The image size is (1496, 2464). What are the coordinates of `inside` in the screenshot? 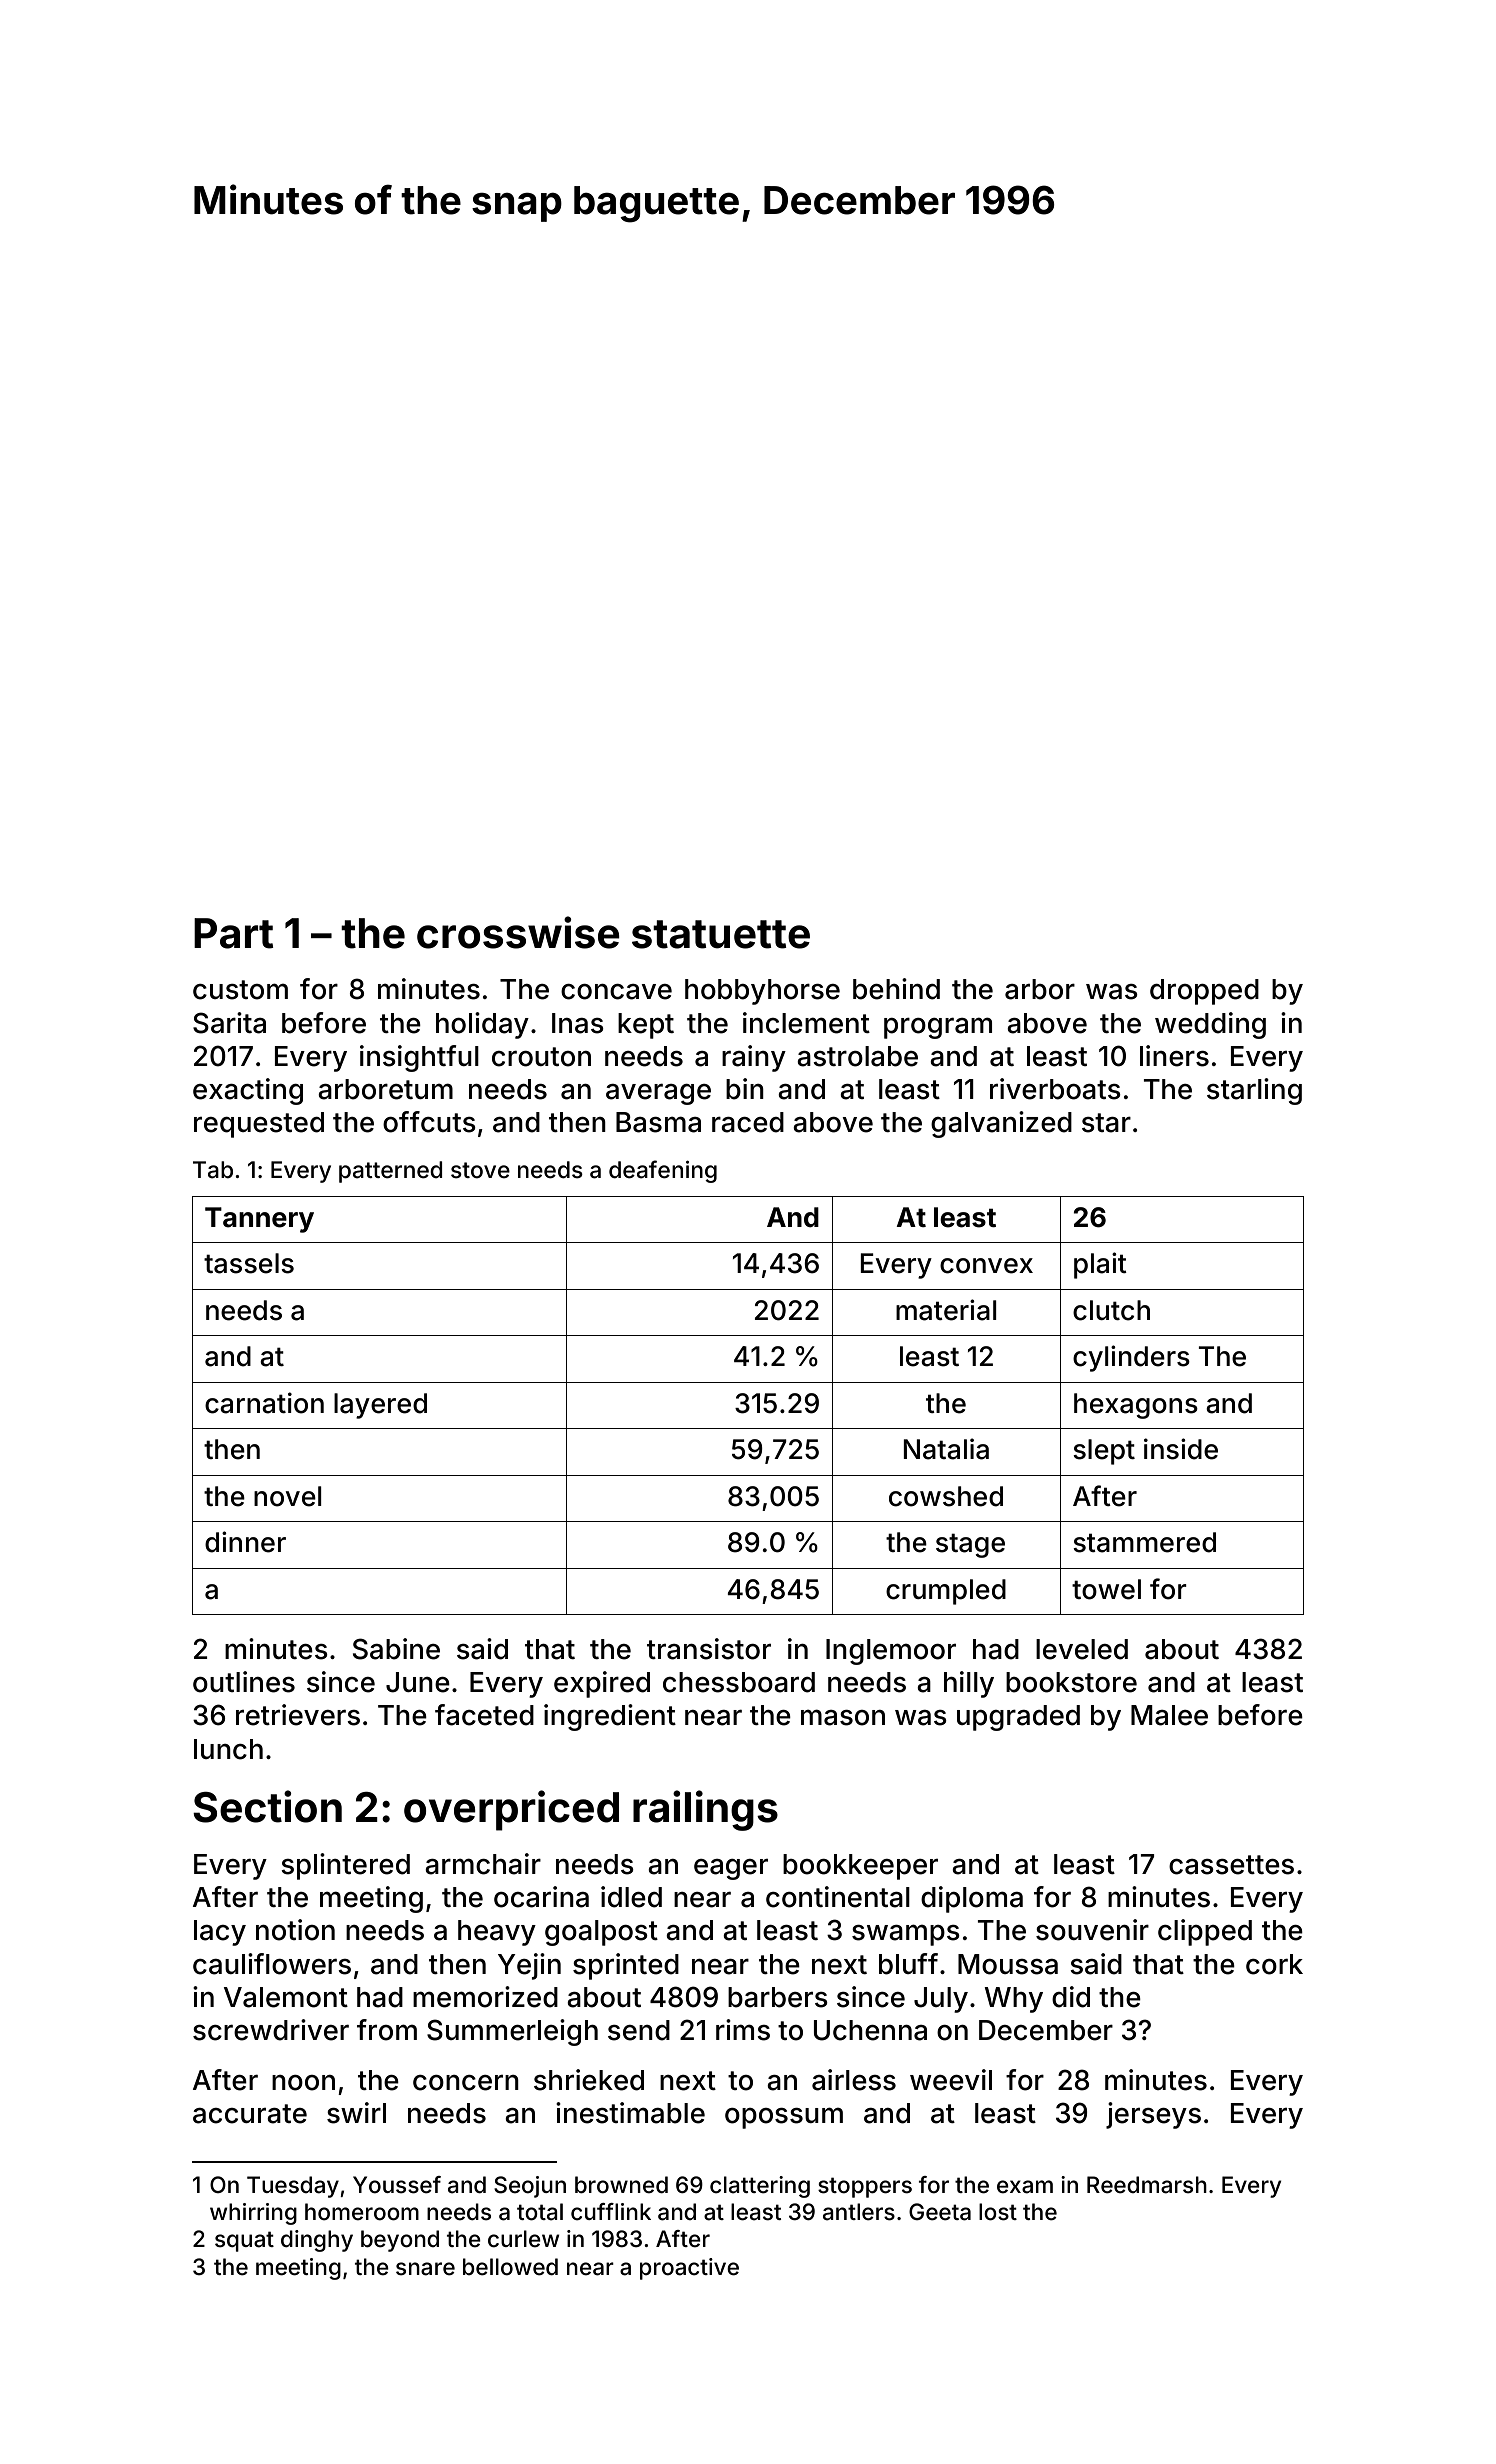 It's located at (1181, 1449).
